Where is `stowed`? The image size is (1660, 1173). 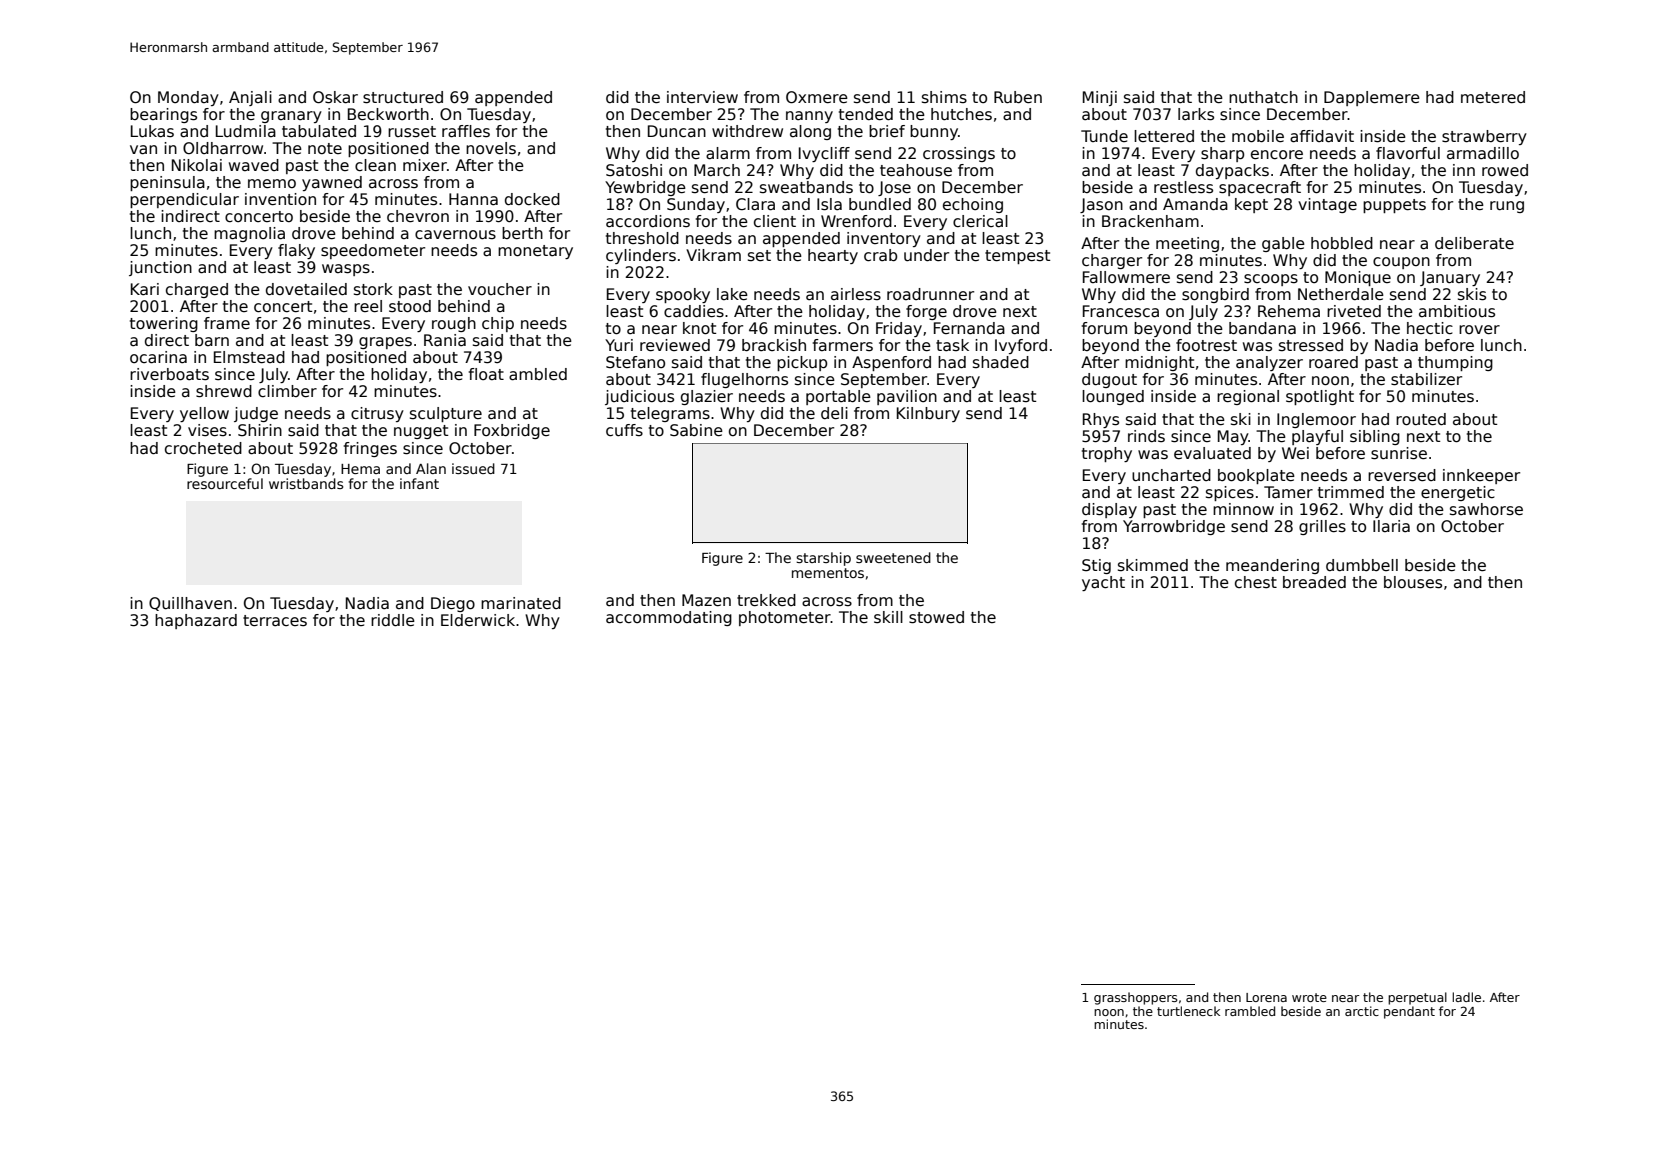 stowed is located at coordinates (936, 617).
